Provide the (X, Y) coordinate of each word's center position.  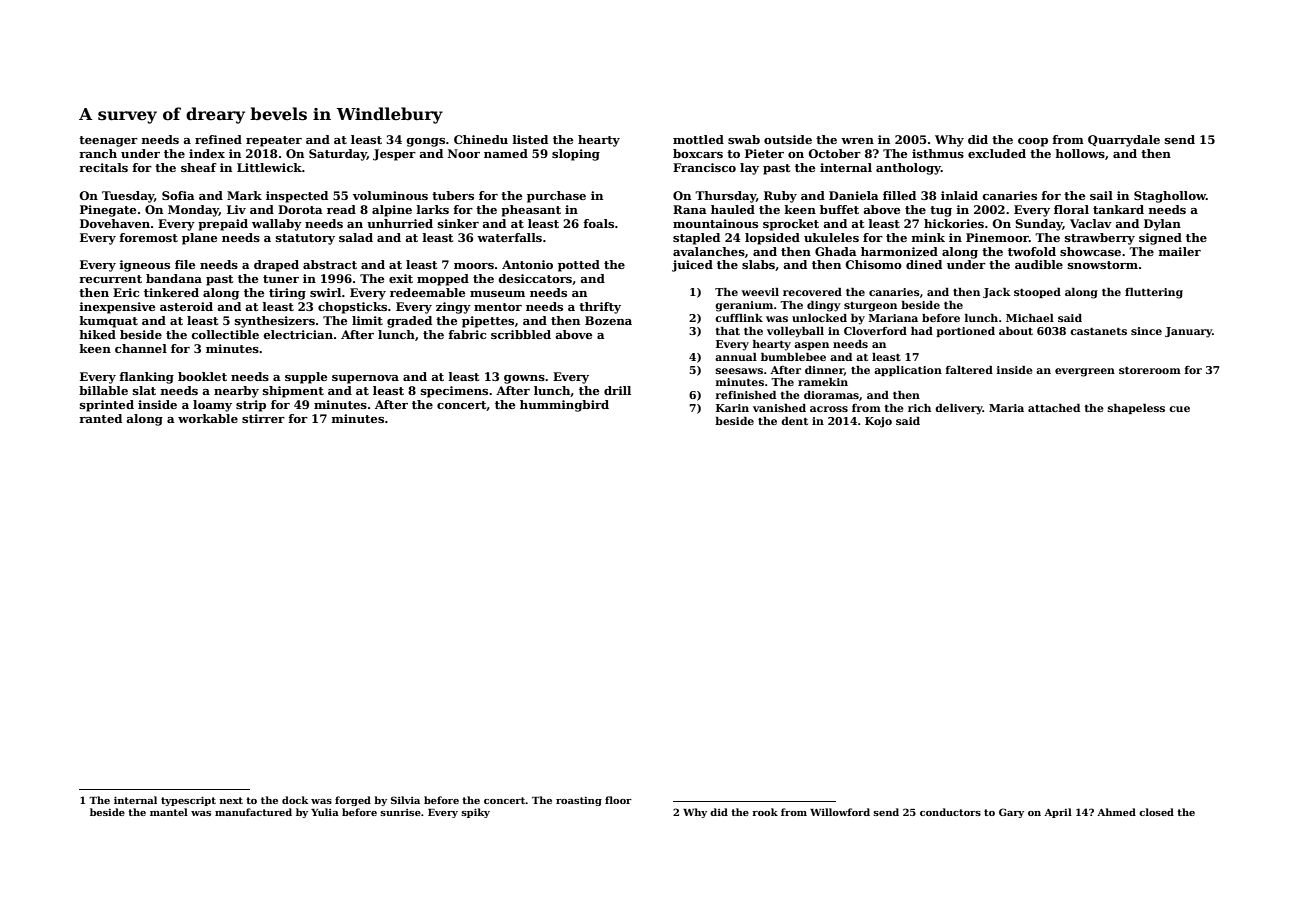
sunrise (400, 812)
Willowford (840, 812)
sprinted (107, 406)
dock (295, 800)
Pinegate (108, 211)
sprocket (791, 225)
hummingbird (564, 406)
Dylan (1162, 225)
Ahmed (1116, 812)
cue (1179, 409)
